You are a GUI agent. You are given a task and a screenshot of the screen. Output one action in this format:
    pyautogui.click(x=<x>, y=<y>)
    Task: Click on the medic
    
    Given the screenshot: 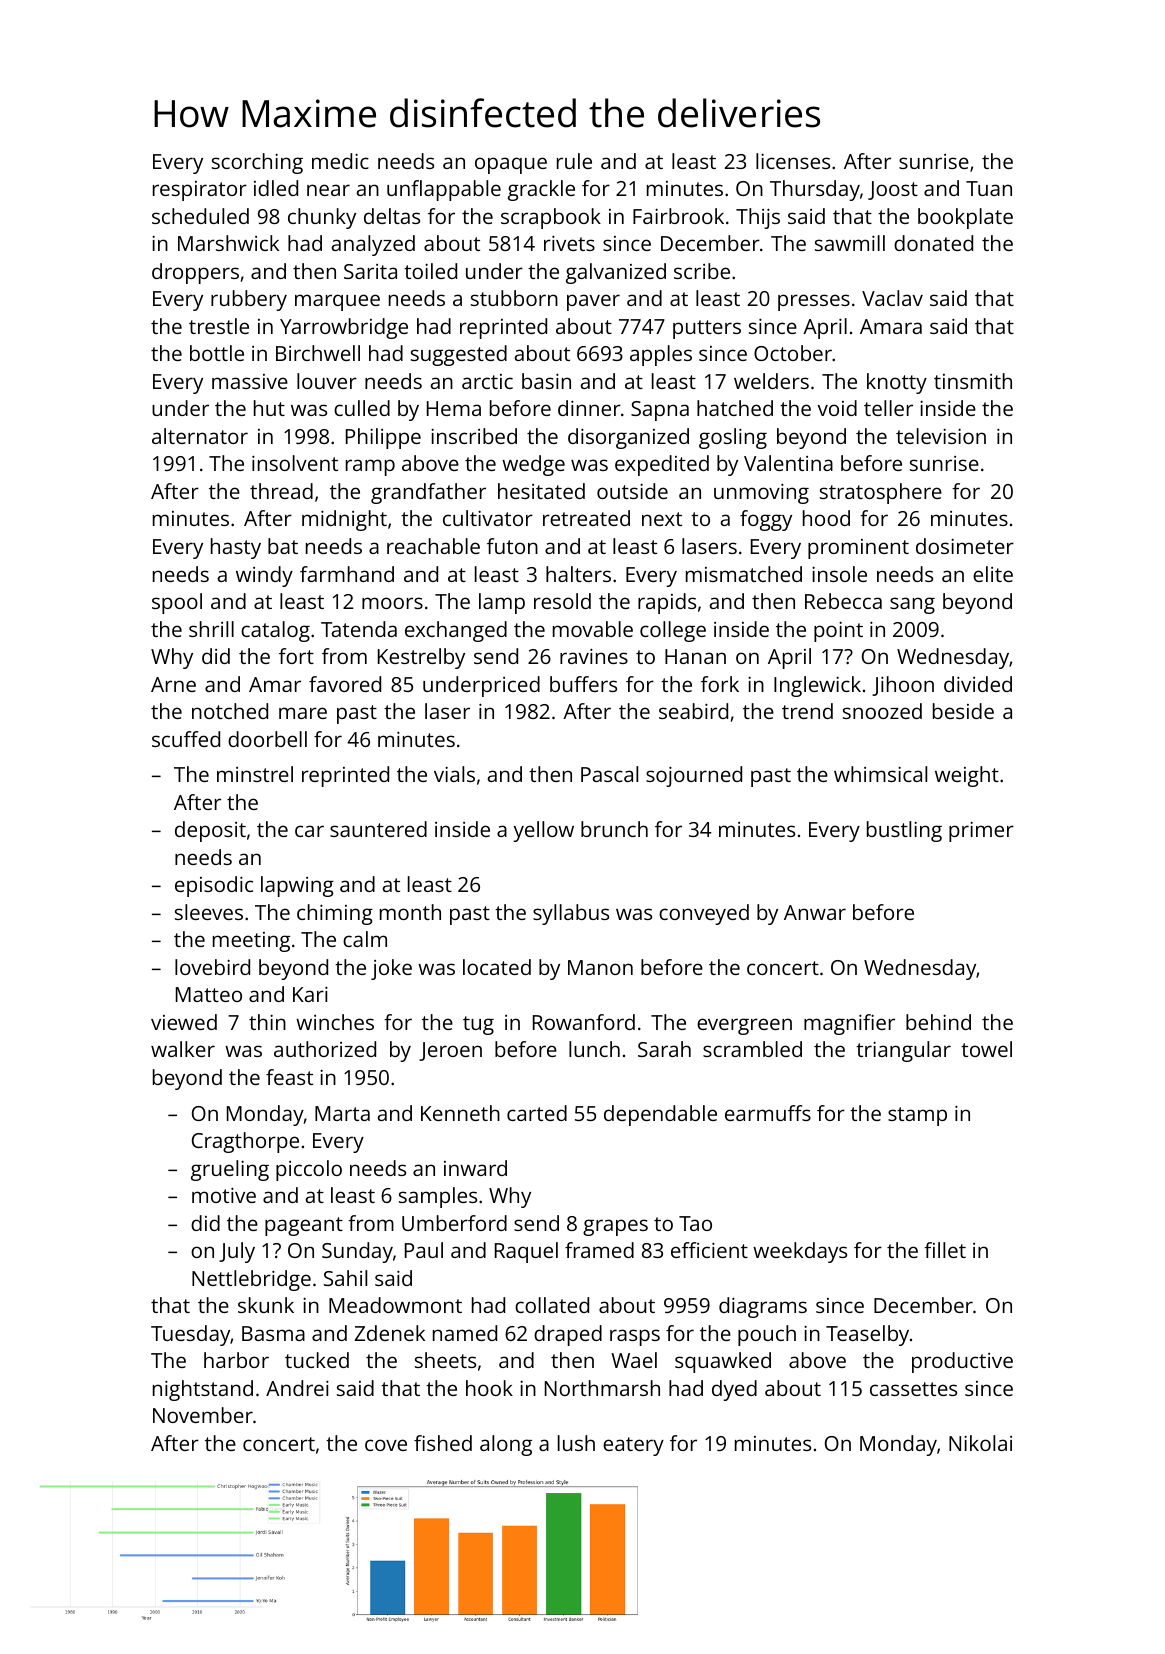 What is the action you would take?
    pyautogui.click(x=340, y=161)
